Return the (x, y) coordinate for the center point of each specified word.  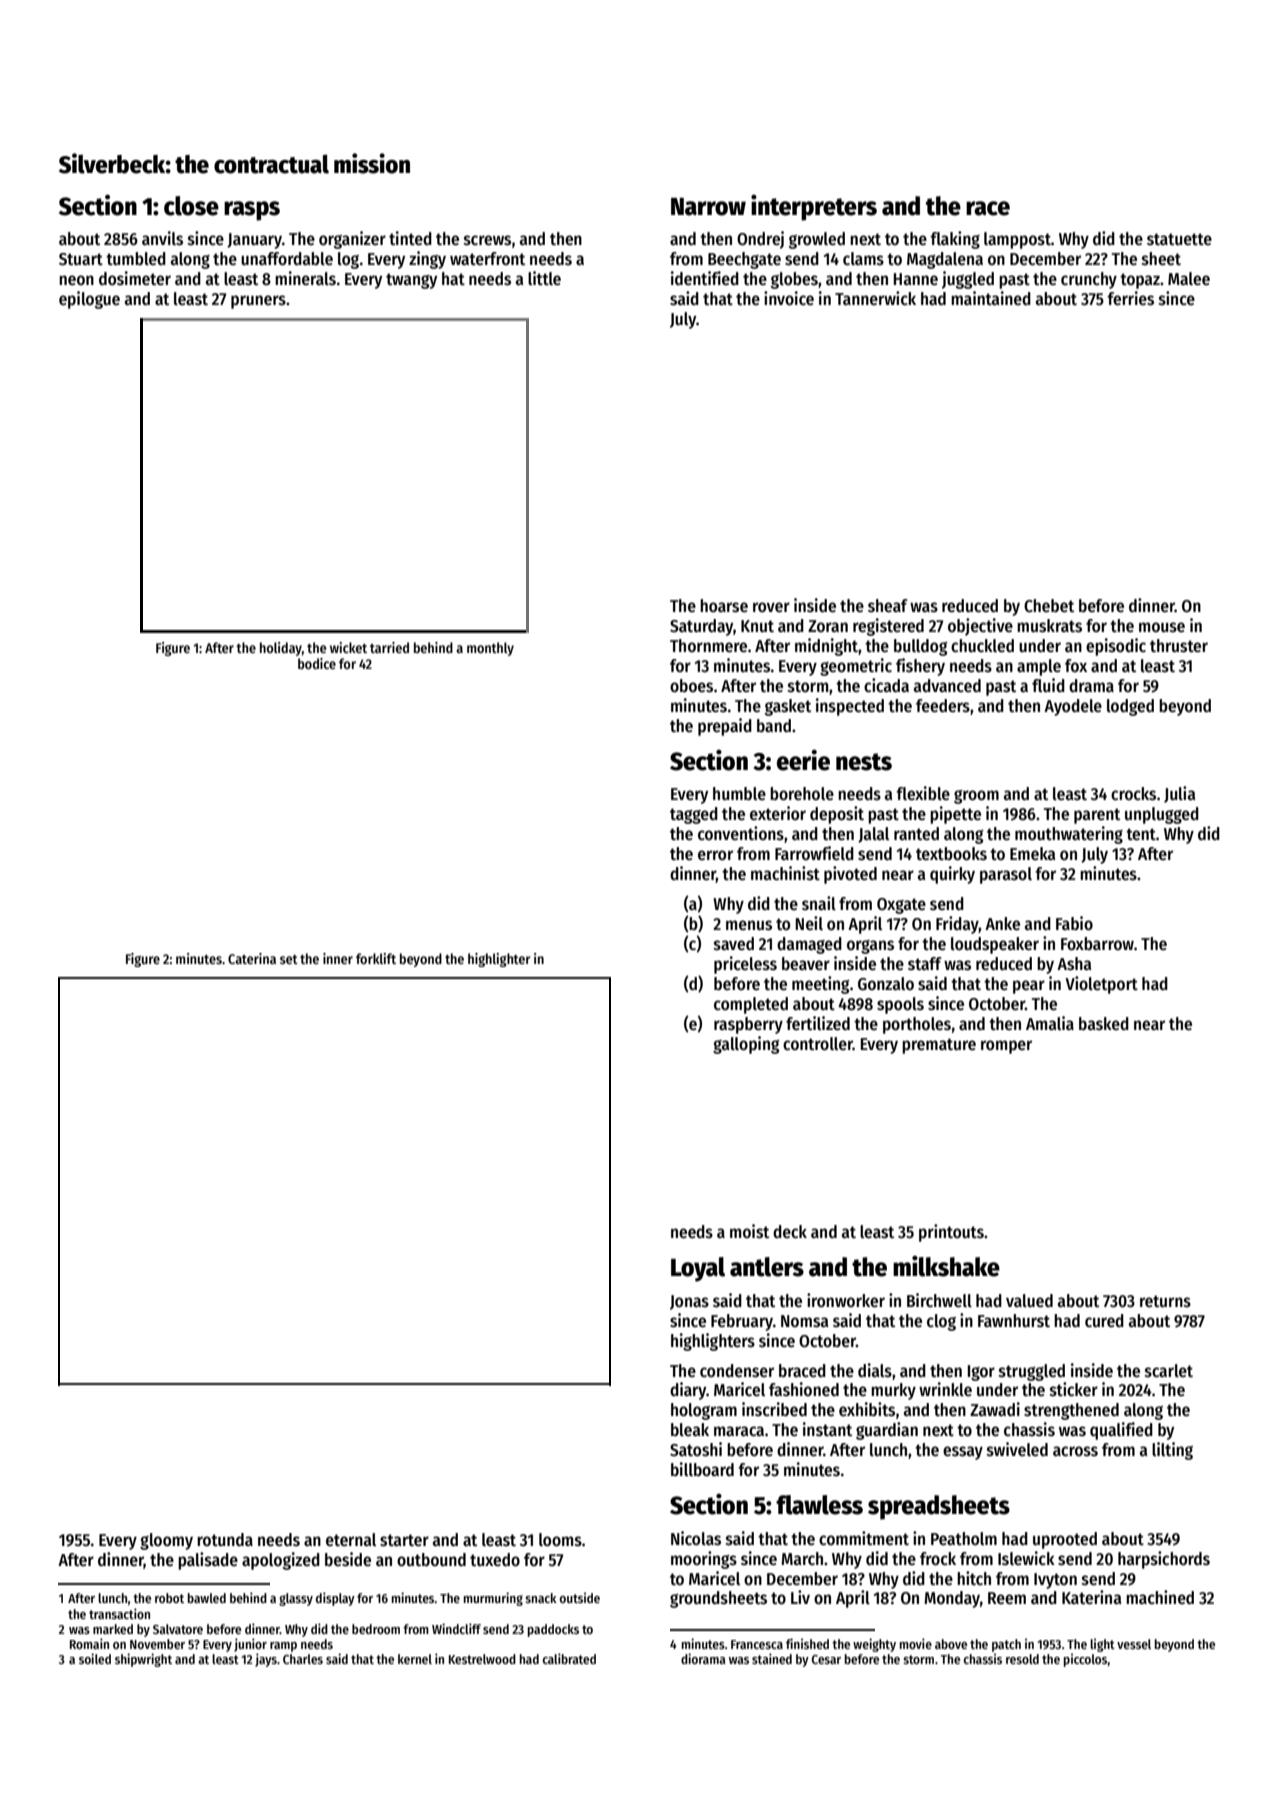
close (191, 206)
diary (688, 1391)
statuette (1179, 239)
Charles (303, 1659)
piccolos (1085, 1660)
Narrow (708, 207)
